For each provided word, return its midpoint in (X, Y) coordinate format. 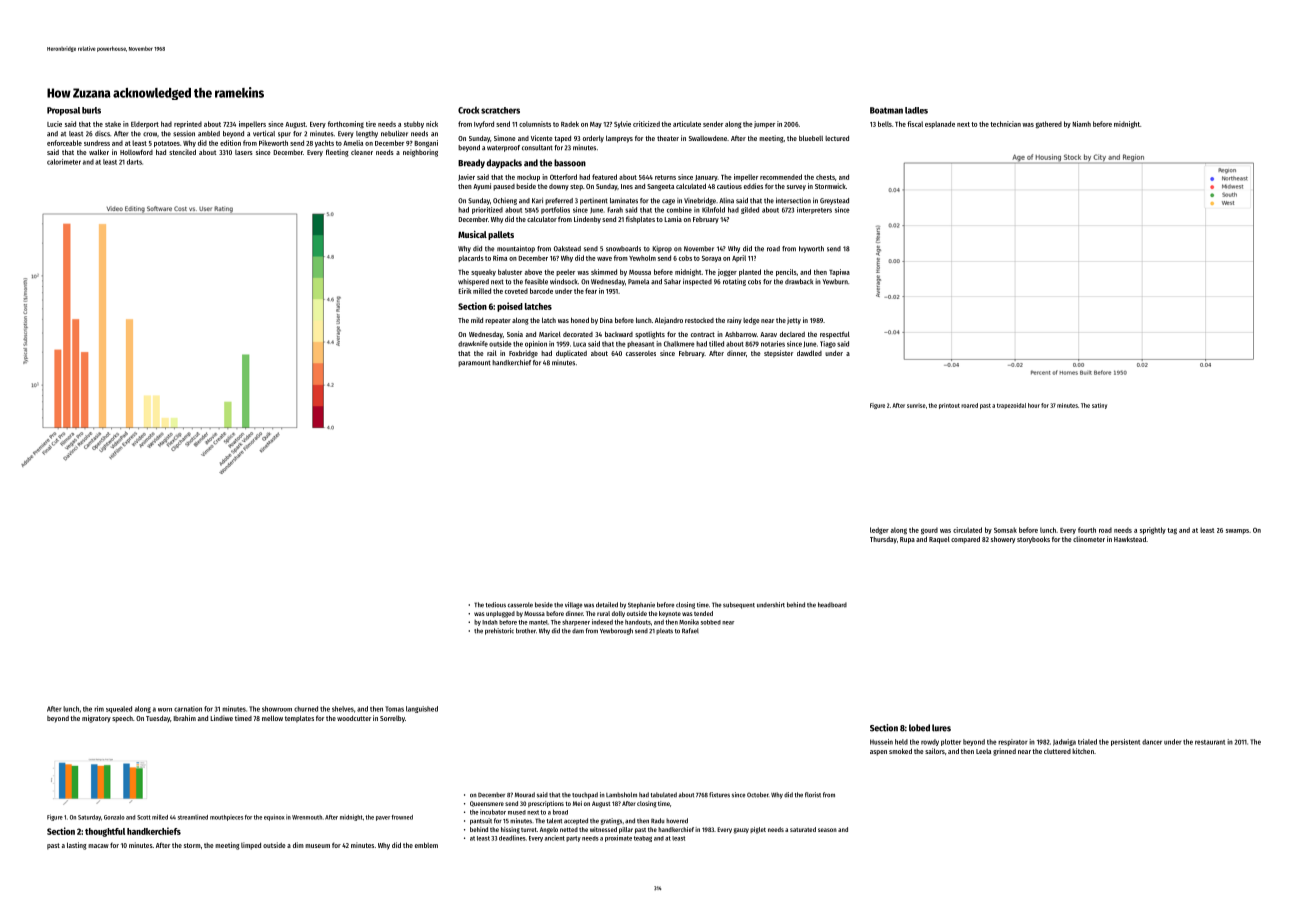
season (827, 830)
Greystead (834, 201)
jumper (764, 124)
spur (284, 135)
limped (251, 846)
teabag (643, 839)
